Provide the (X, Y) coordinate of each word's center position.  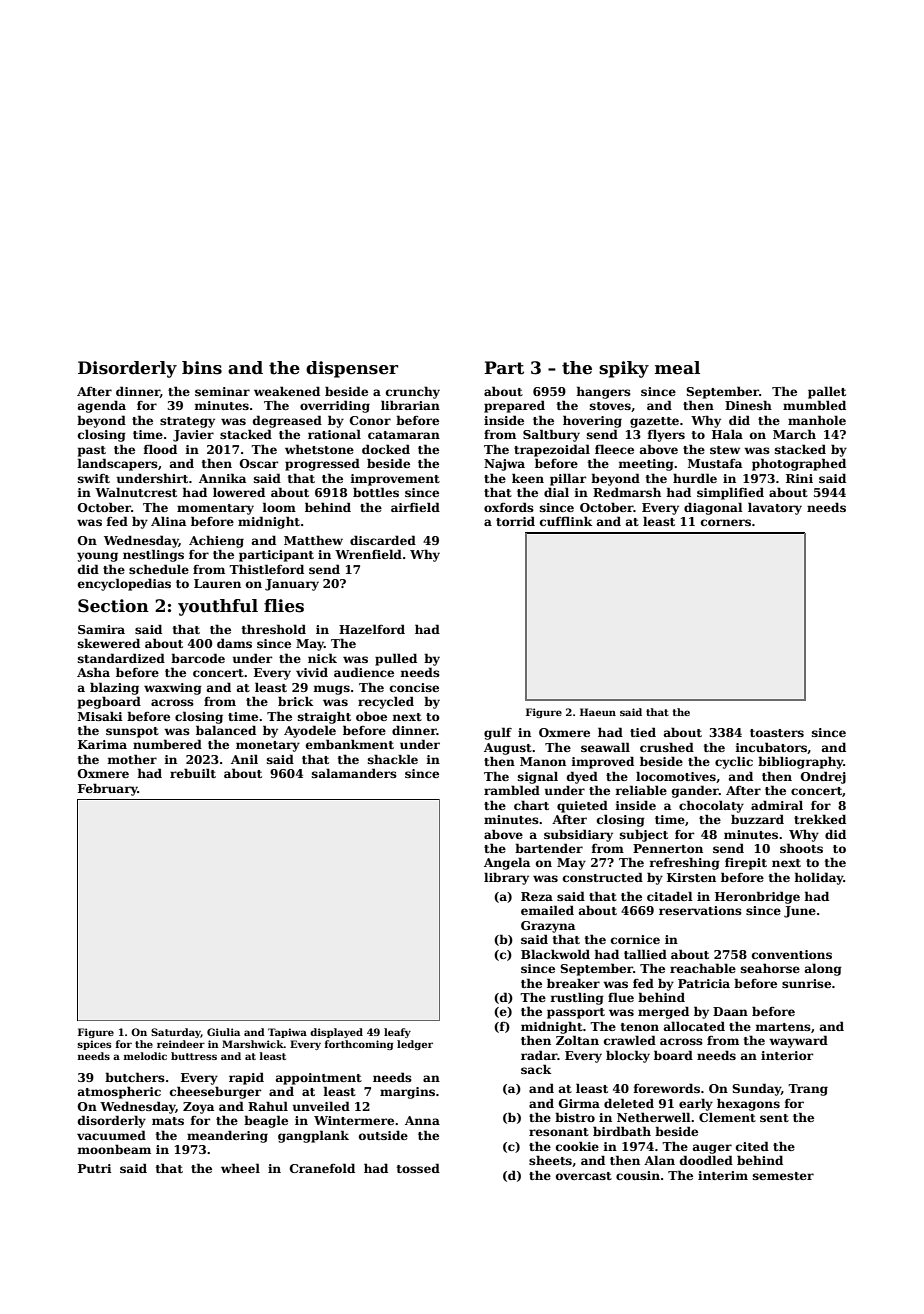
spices (94, 1045)
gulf (498, 733)
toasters (777, 733)
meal (677, 368)
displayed (336, 1033)
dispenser (352, 369)
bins (202, 368)
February (108, 789)
